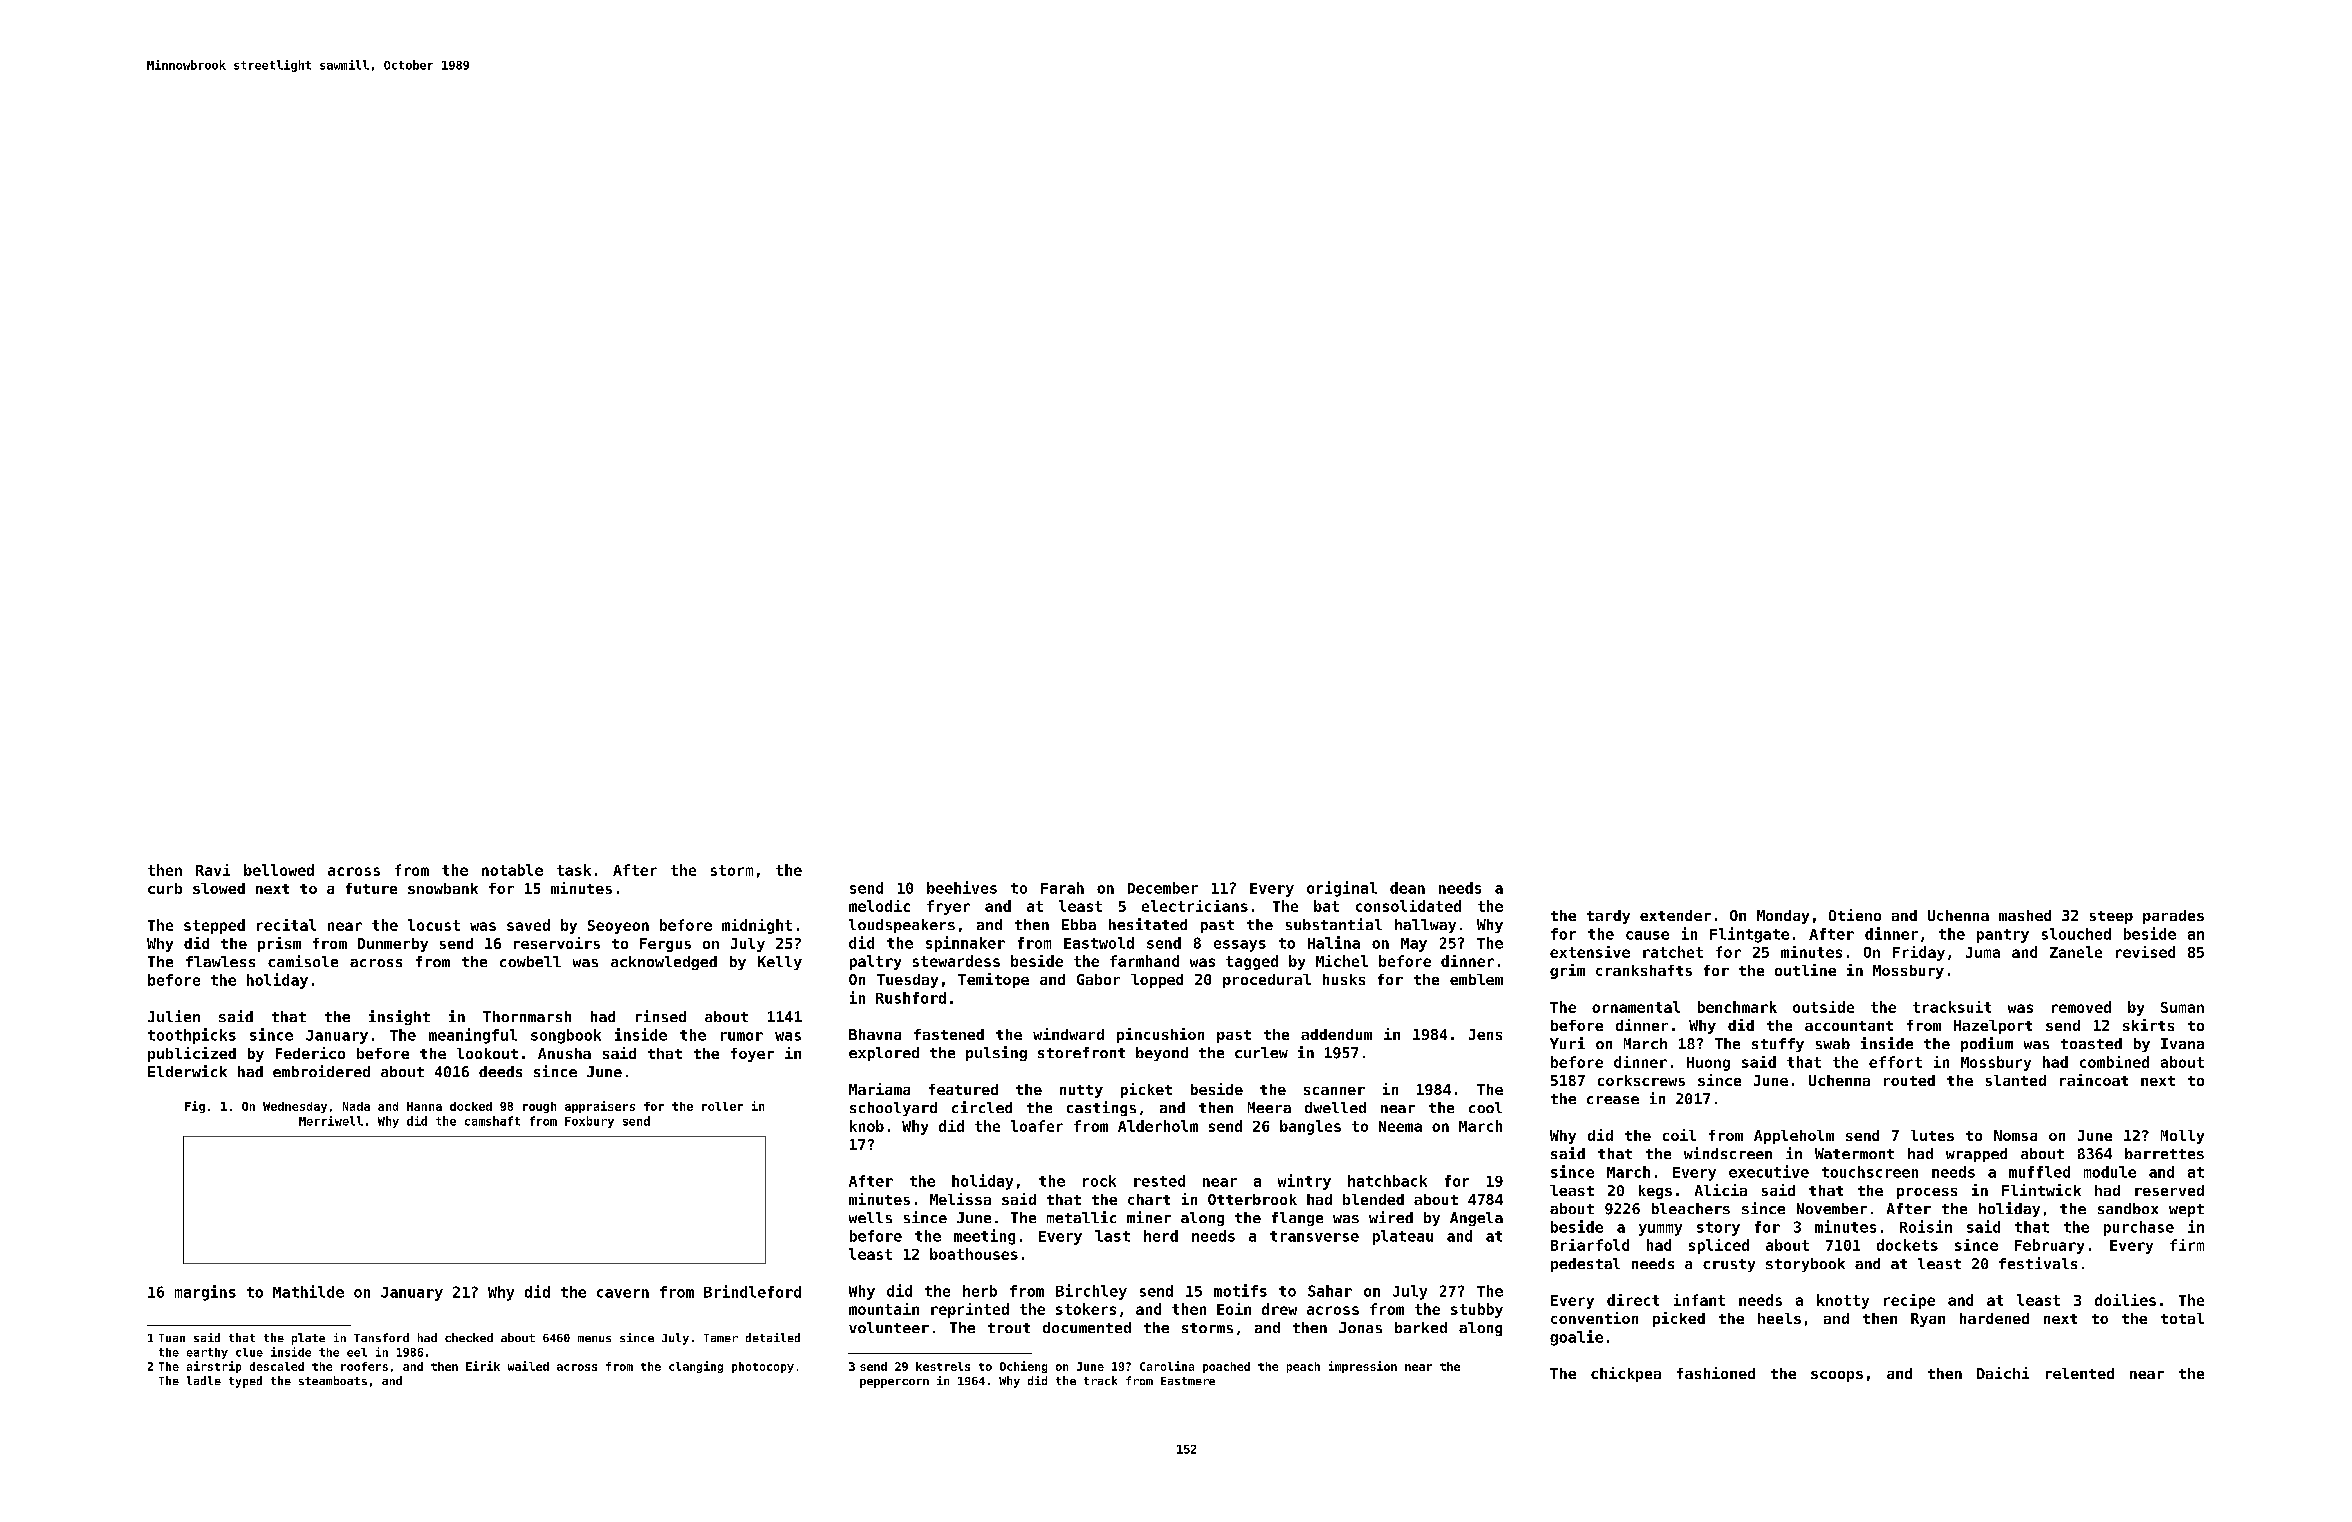  What do you see at coordinates (204, 1380) in the screenshot?
I see `ladle` at bounding box center [204, 1380].
